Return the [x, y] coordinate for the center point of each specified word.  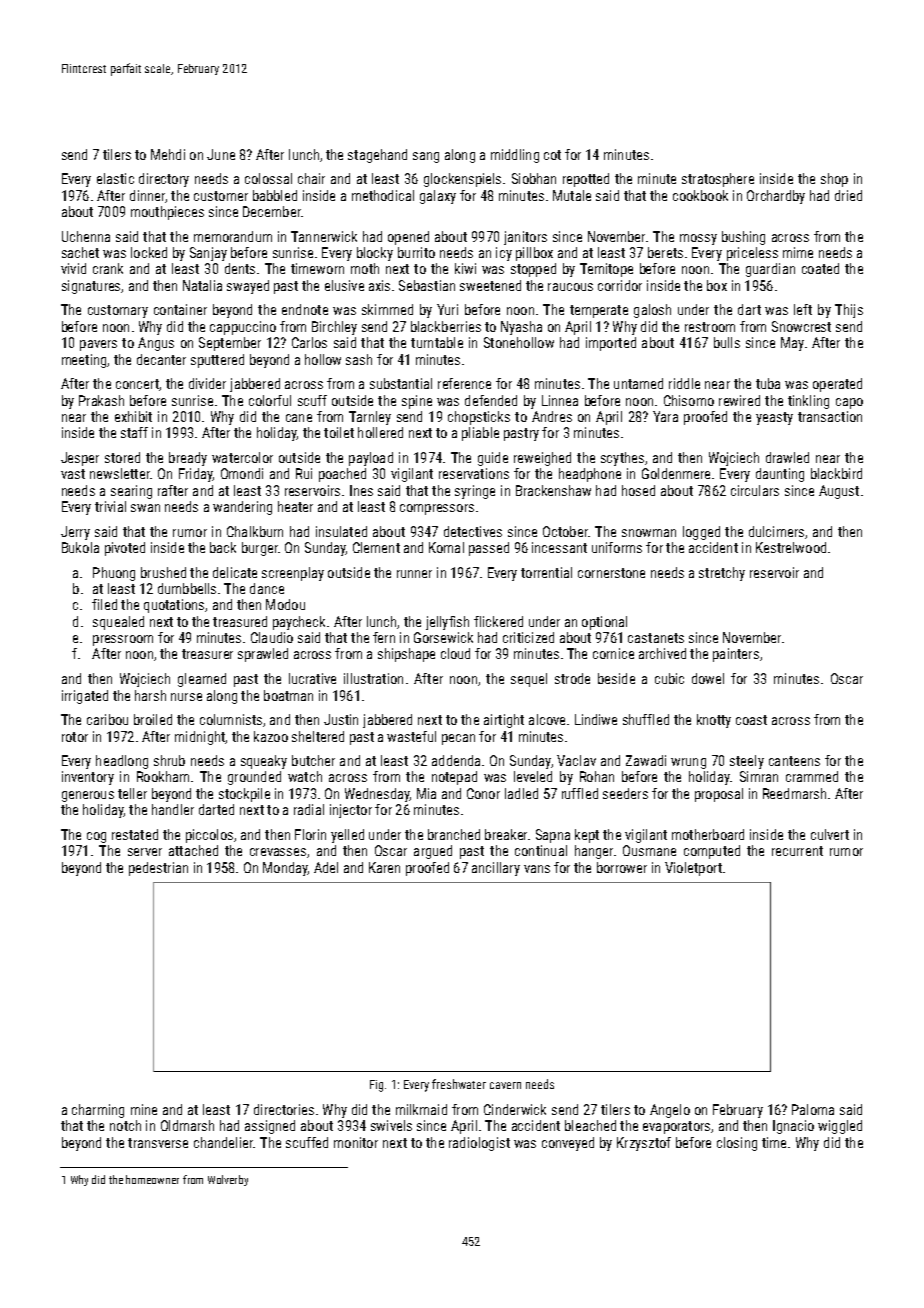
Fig [376, 1086]
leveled [533, 776]
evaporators [676, 1127]
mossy [698, 239]
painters [736, 655]
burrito [416, 252]
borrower [622, 867]
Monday [285, 869]
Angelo [670, 1111]
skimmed [387, 309]
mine [144, 1109]
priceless [752, 254]
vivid [73, 268]
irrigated [85, 697]
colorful [270, 400]
